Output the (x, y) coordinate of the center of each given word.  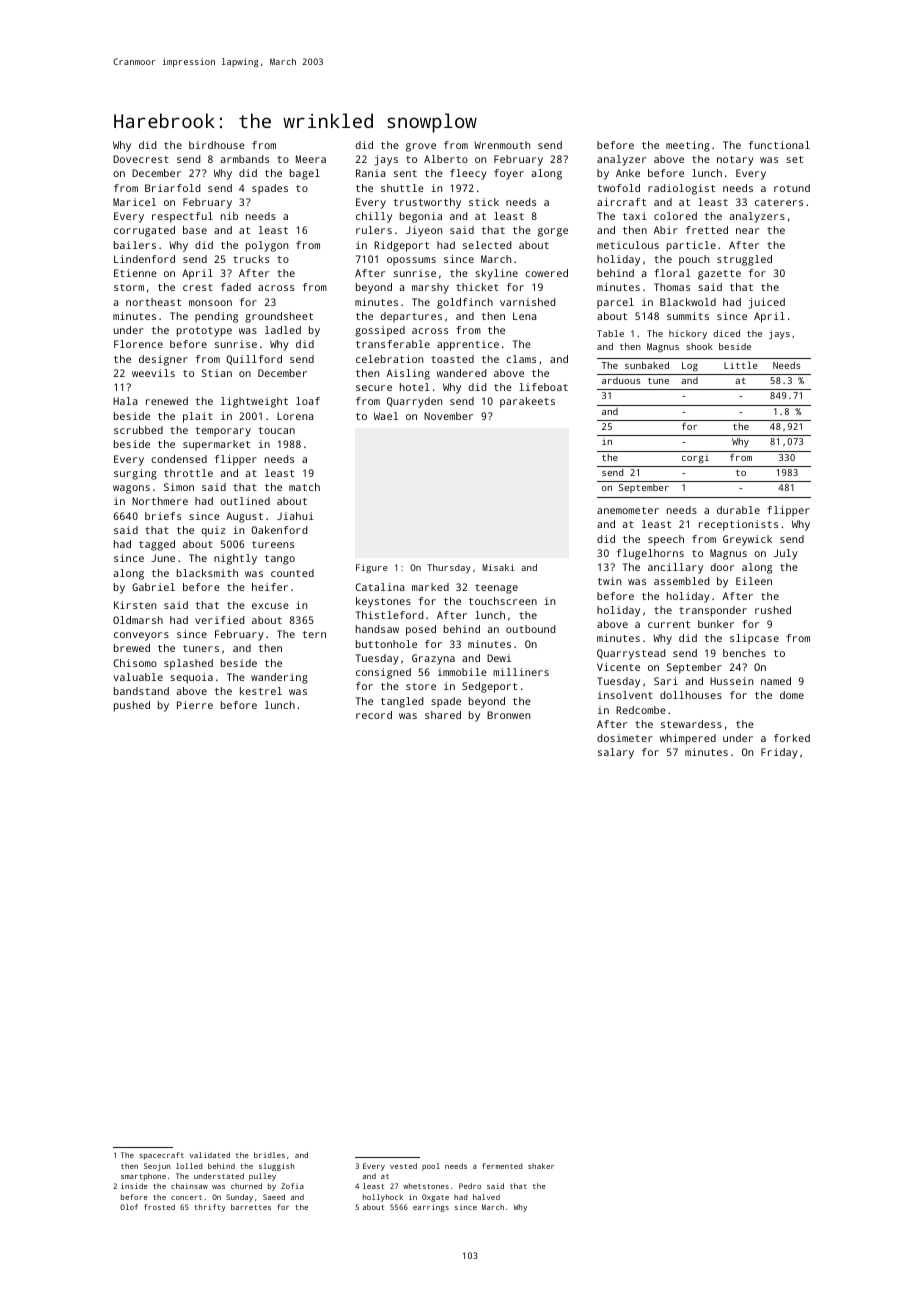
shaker (541, 1166)
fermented (502, 1166)
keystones (383, 602)
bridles (269, 1155)
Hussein (731, 681)
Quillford (254, 360)
